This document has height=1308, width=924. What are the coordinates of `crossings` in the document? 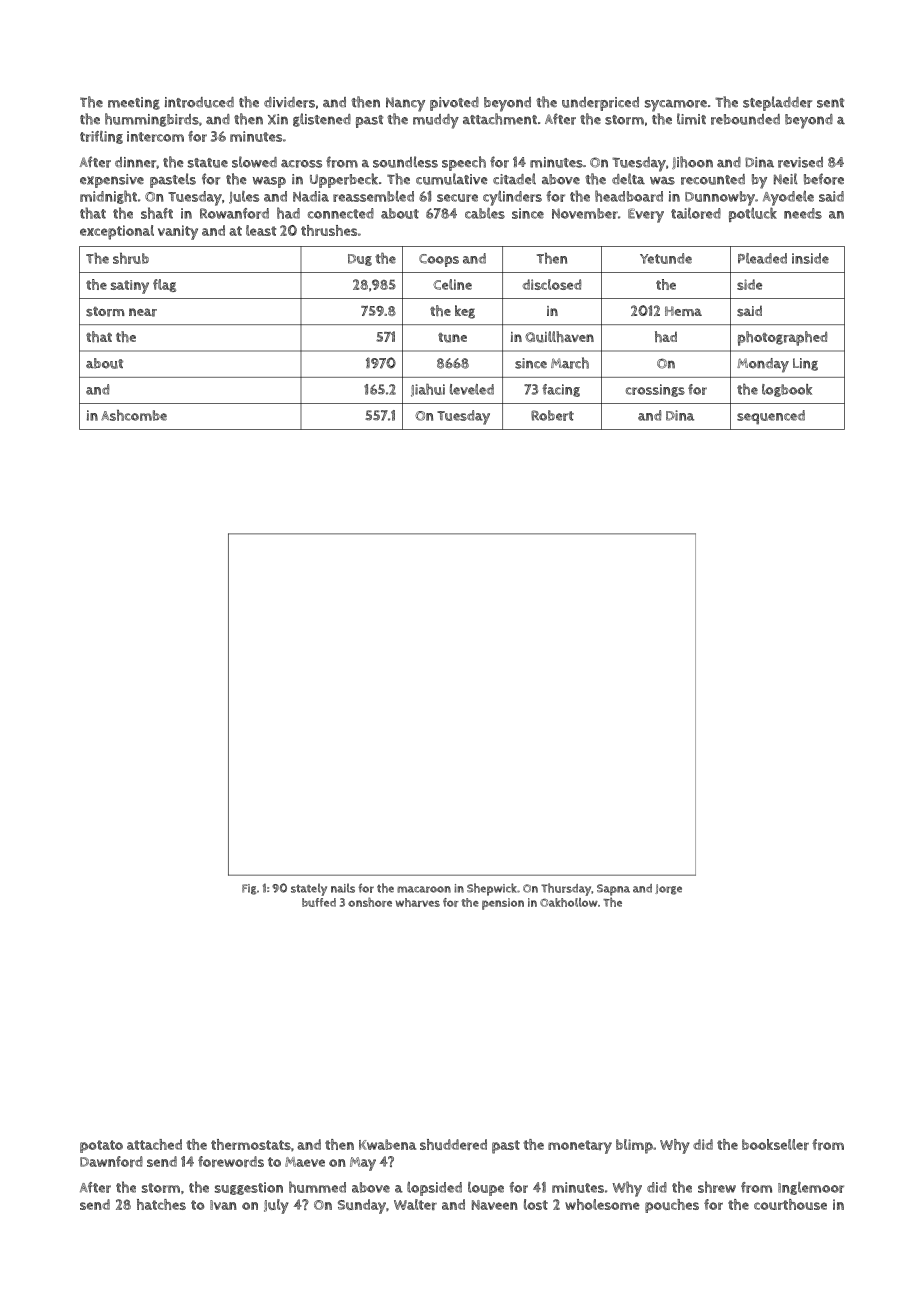 It's located at (655, 390).
